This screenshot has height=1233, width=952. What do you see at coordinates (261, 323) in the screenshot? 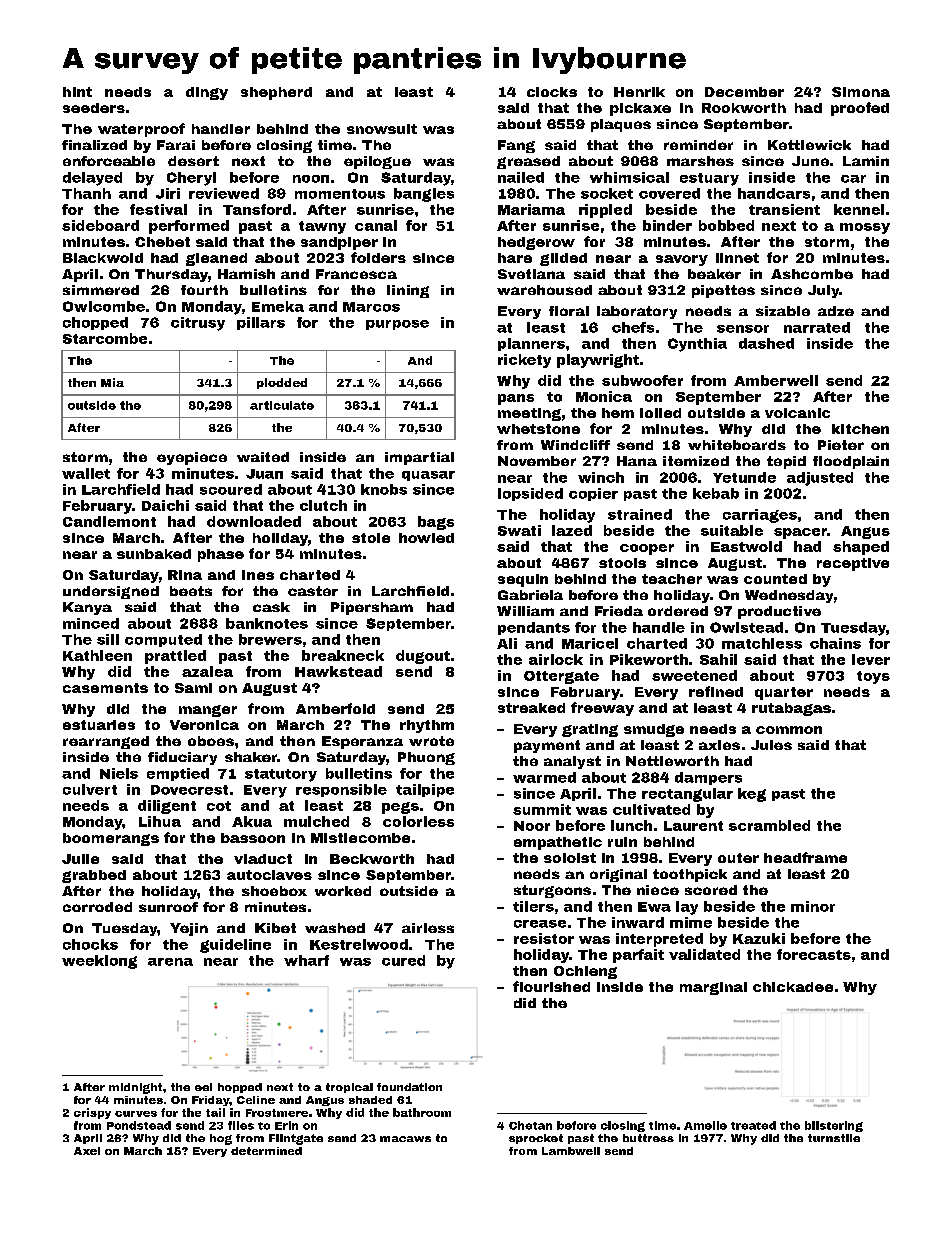
I see `pillars` at bounding box center [261, 323].
